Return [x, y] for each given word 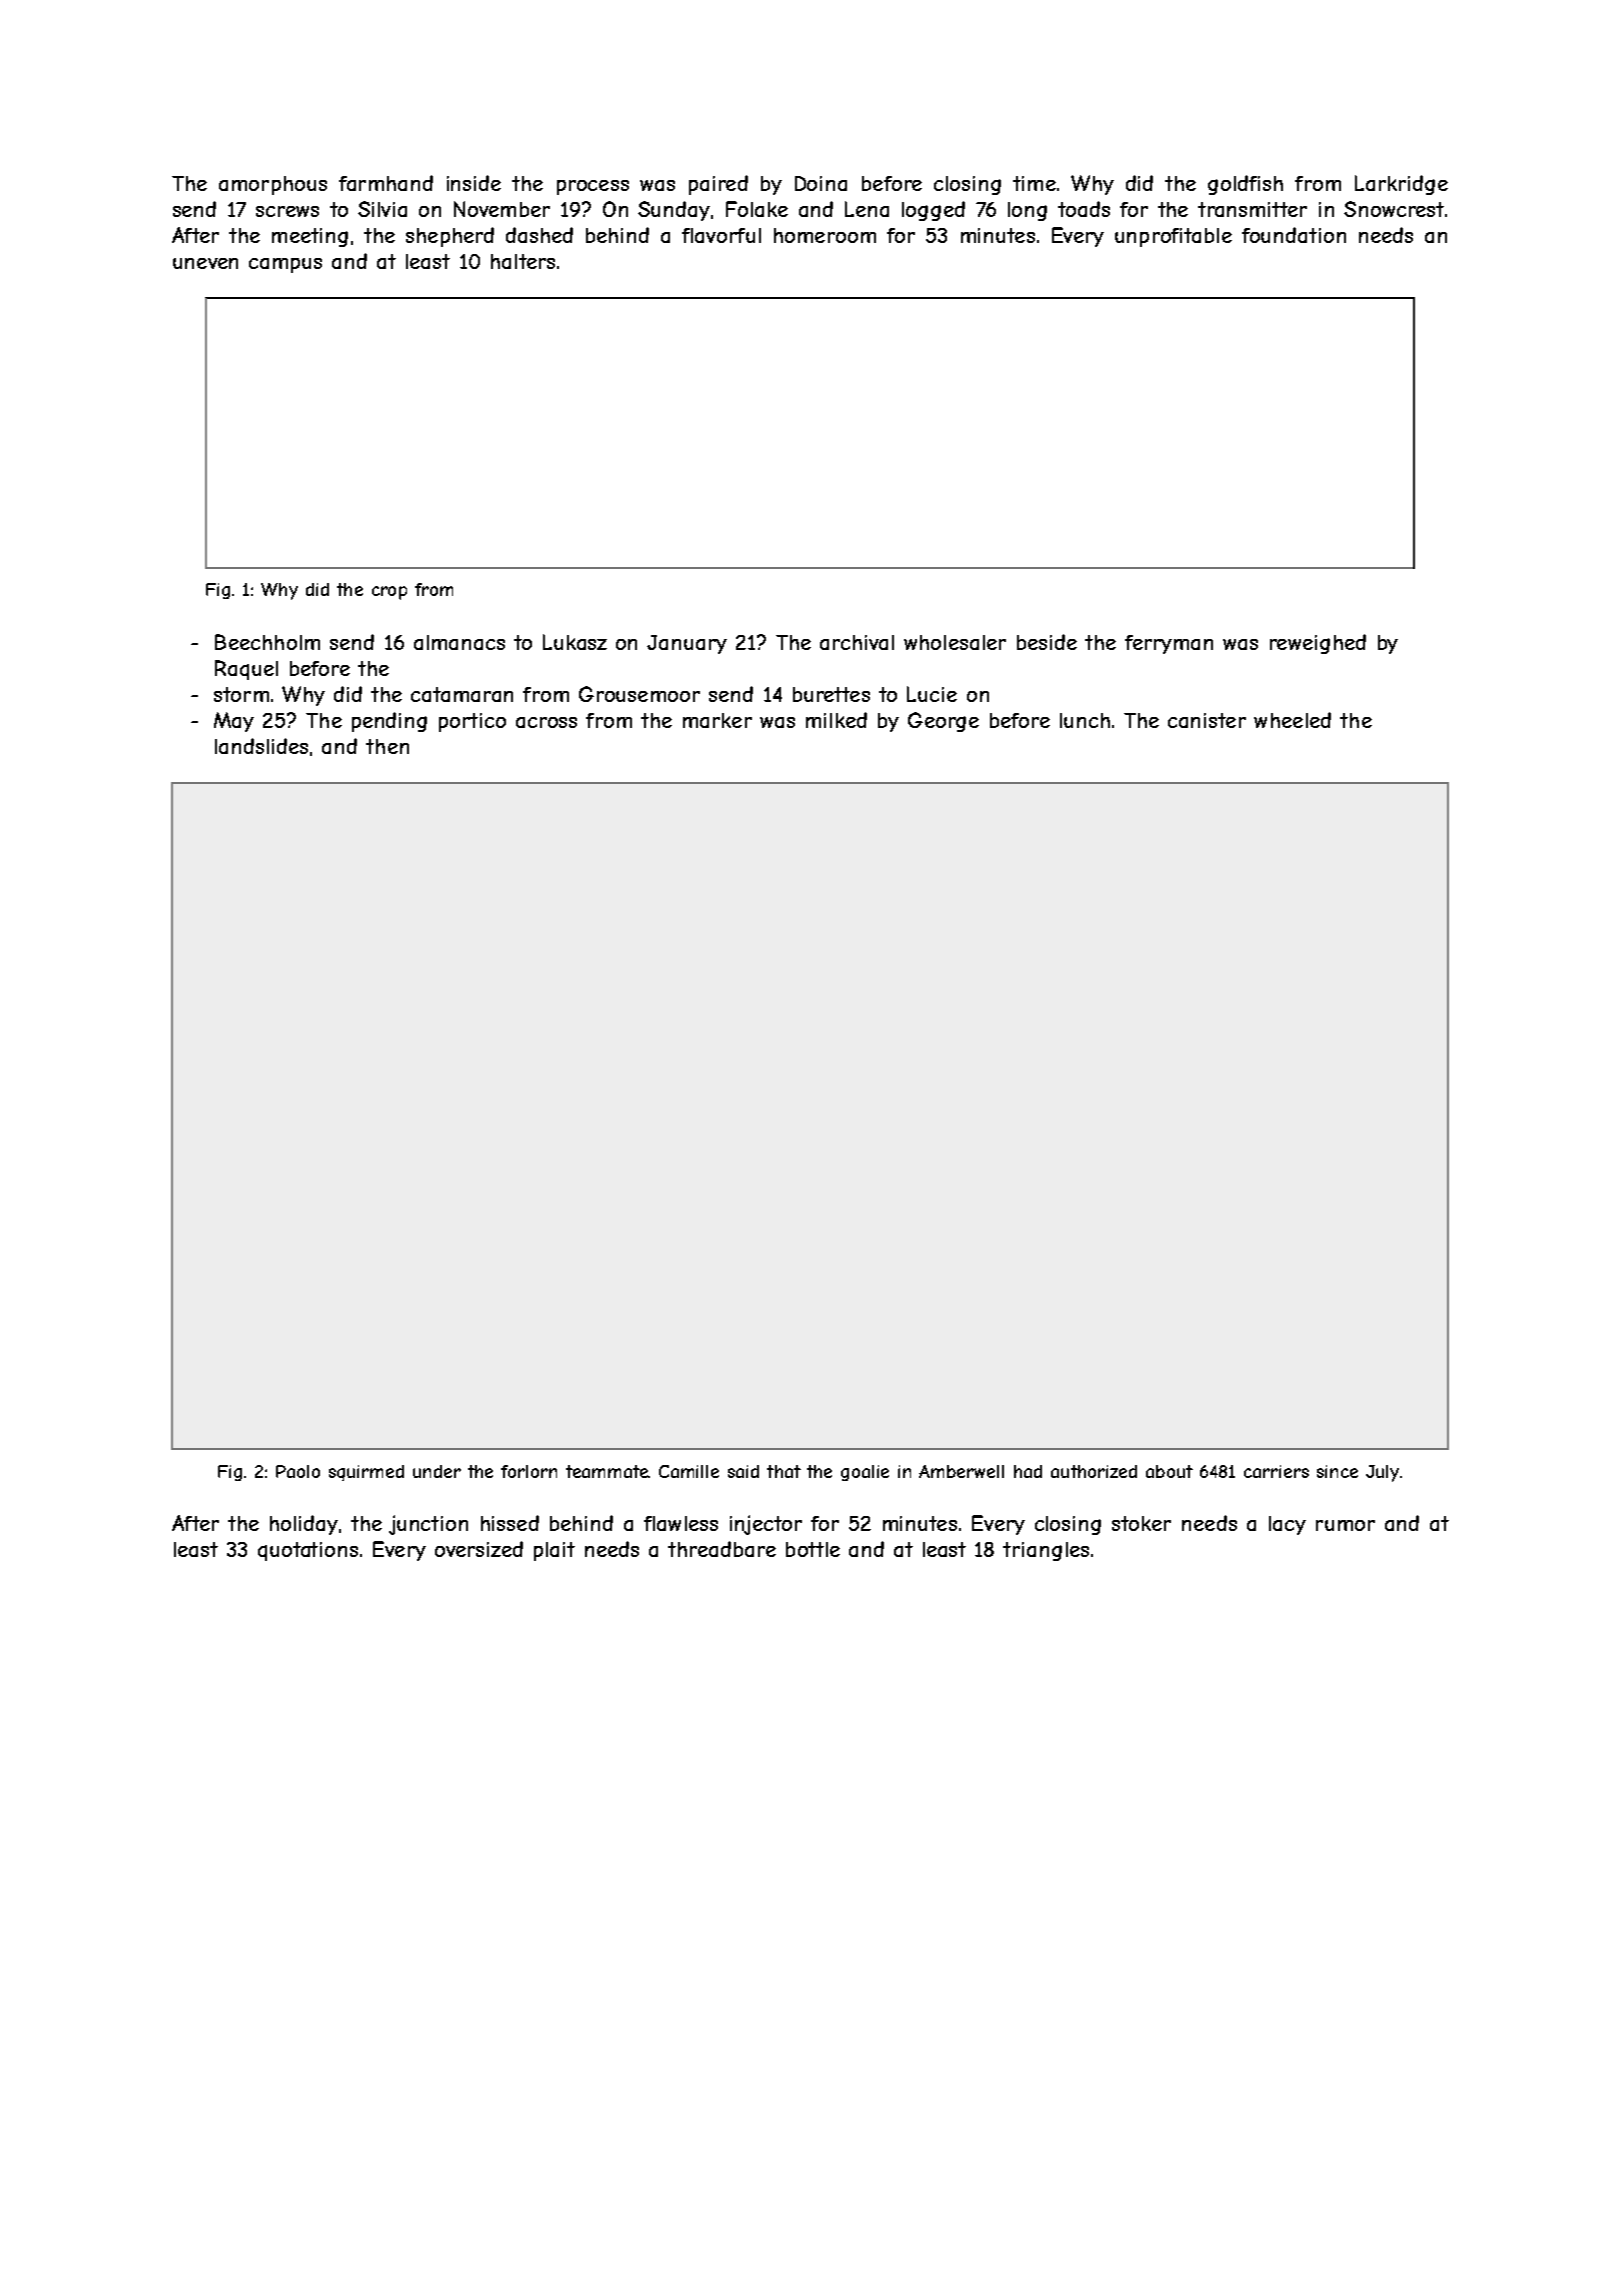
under [437, 1471]
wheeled [1292, 720]
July [1382, 1473]
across [546, 722]
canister [1207, 720]
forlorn [529, 1471]
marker [717, 720]
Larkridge [1401, 185]
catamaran [462, 694]
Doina [821, 183]
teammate [607, 1471]
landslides [261, 746]
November [502, 209]
